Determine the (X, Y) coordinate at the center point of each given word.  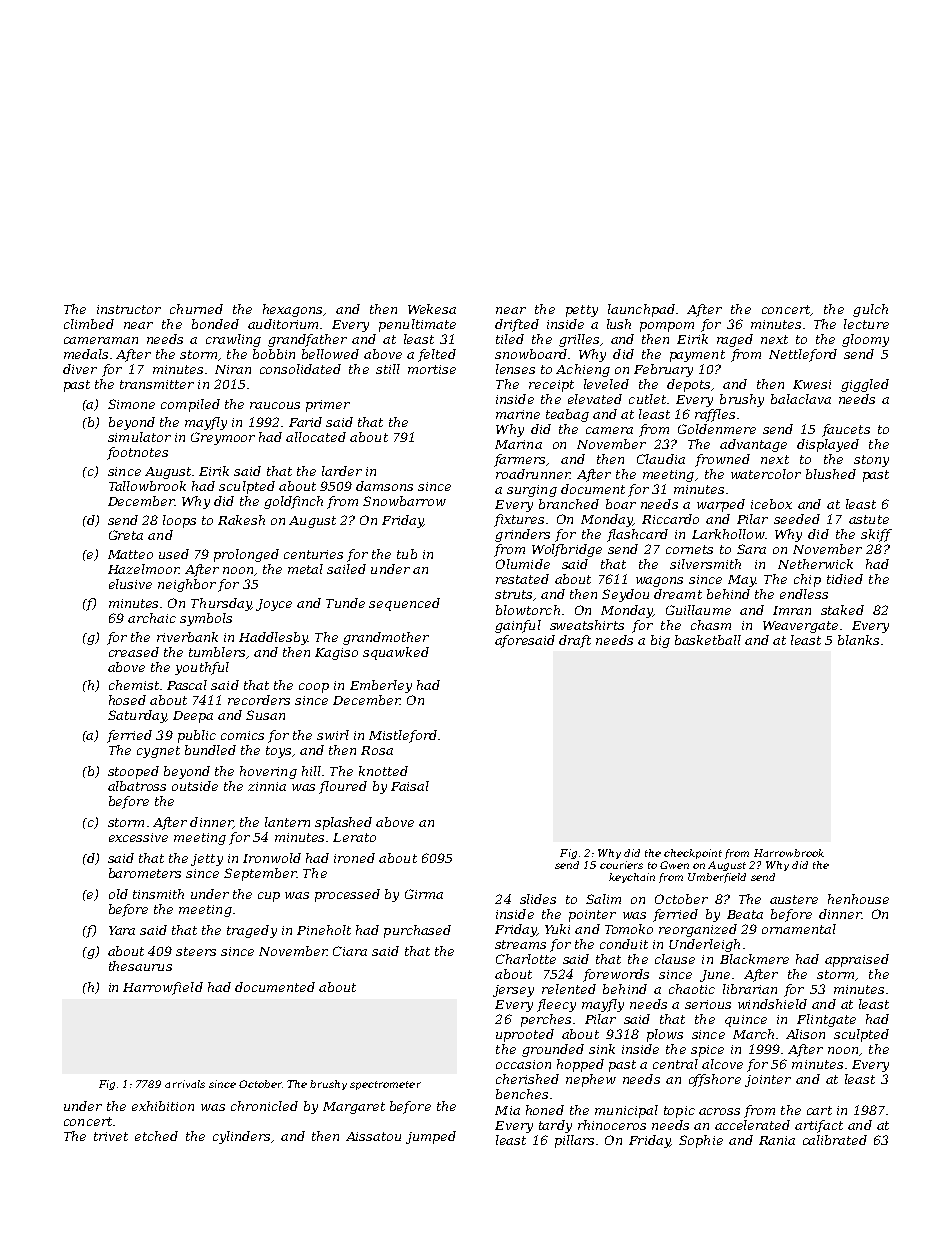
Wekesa (432, 309)
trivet (111, 1136)
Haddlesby (273, 638)
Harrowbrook (789, 853)
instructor (129, 309)
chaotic (692, 989)
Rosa (377, 750)
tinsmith (158, 894)
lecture (866, 324)
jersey (513, 991)
